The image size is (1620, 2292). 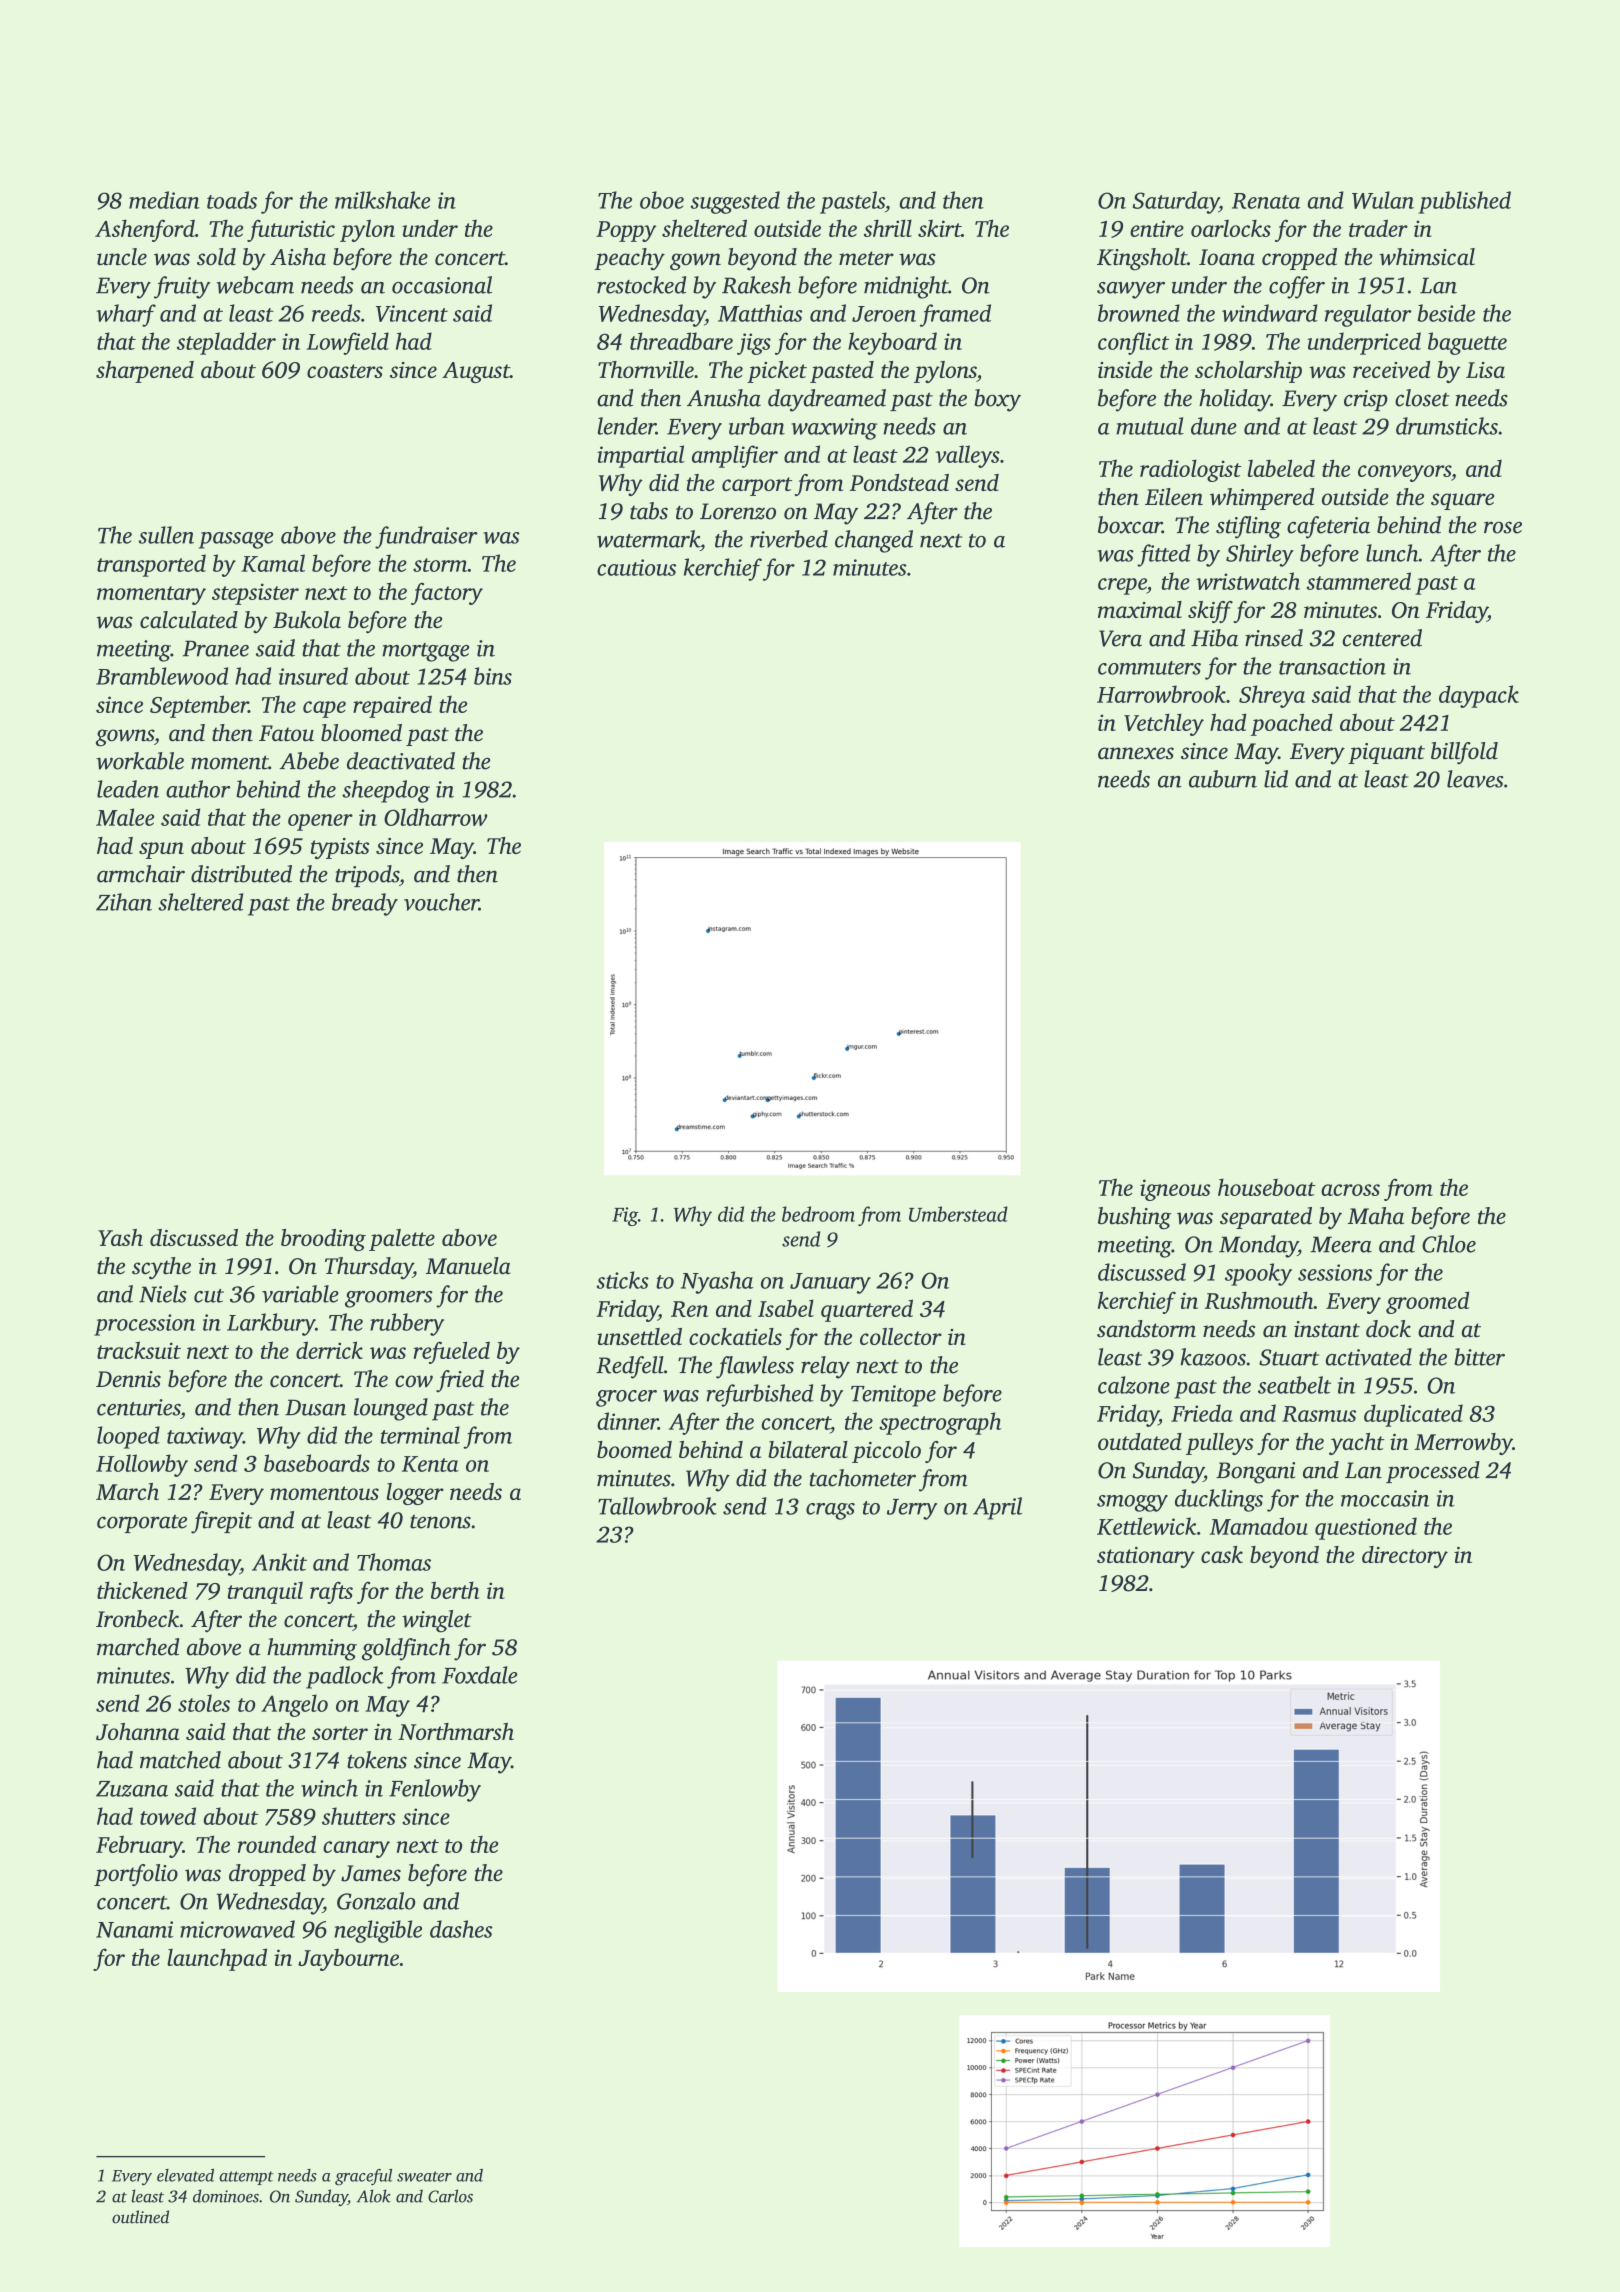 What do you see at coordinates (125, 817) in the image?
I see `Malee` at bounding box center [125, 817].
